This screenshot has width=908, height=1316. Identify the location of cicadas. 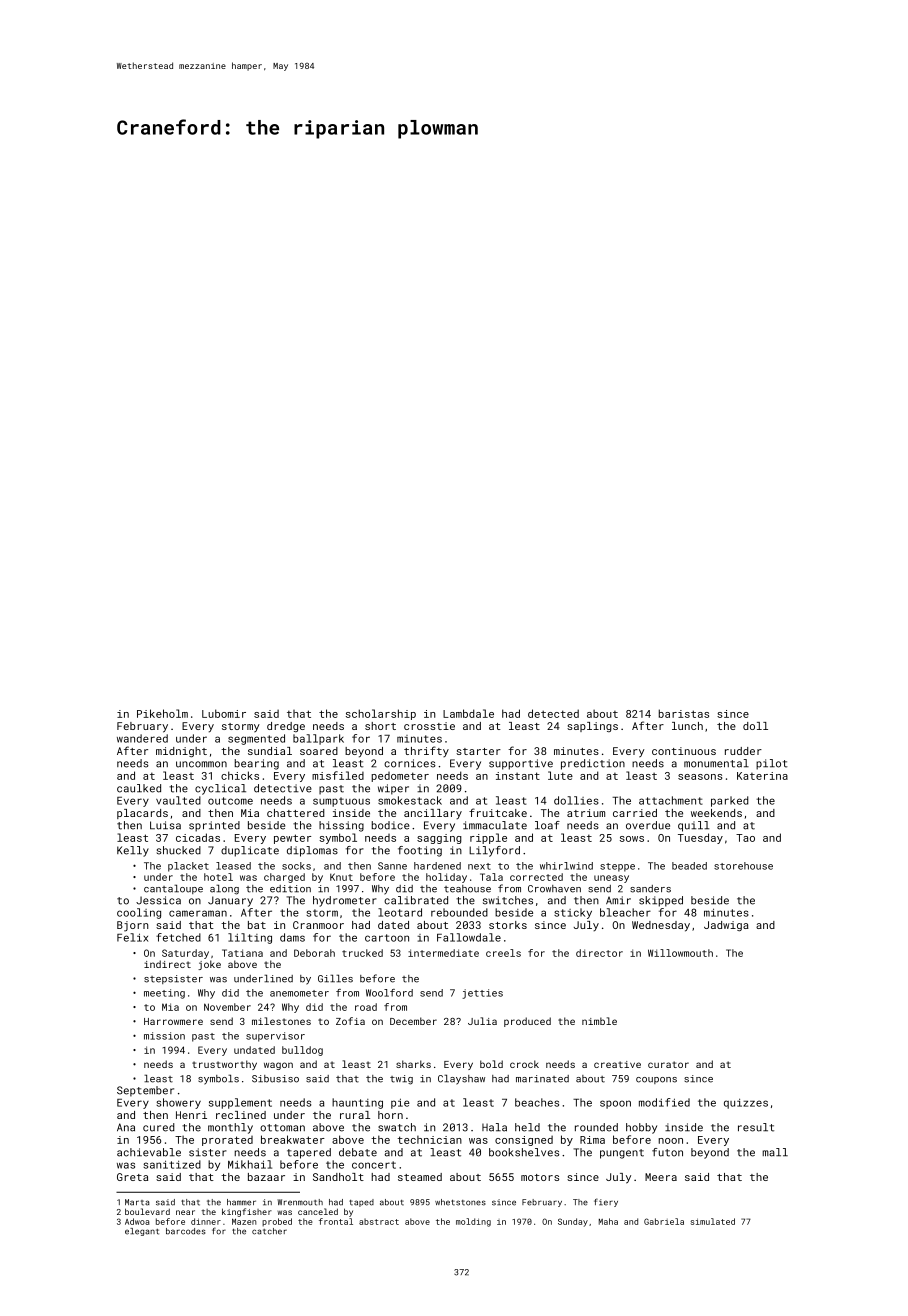
(198, 837).
